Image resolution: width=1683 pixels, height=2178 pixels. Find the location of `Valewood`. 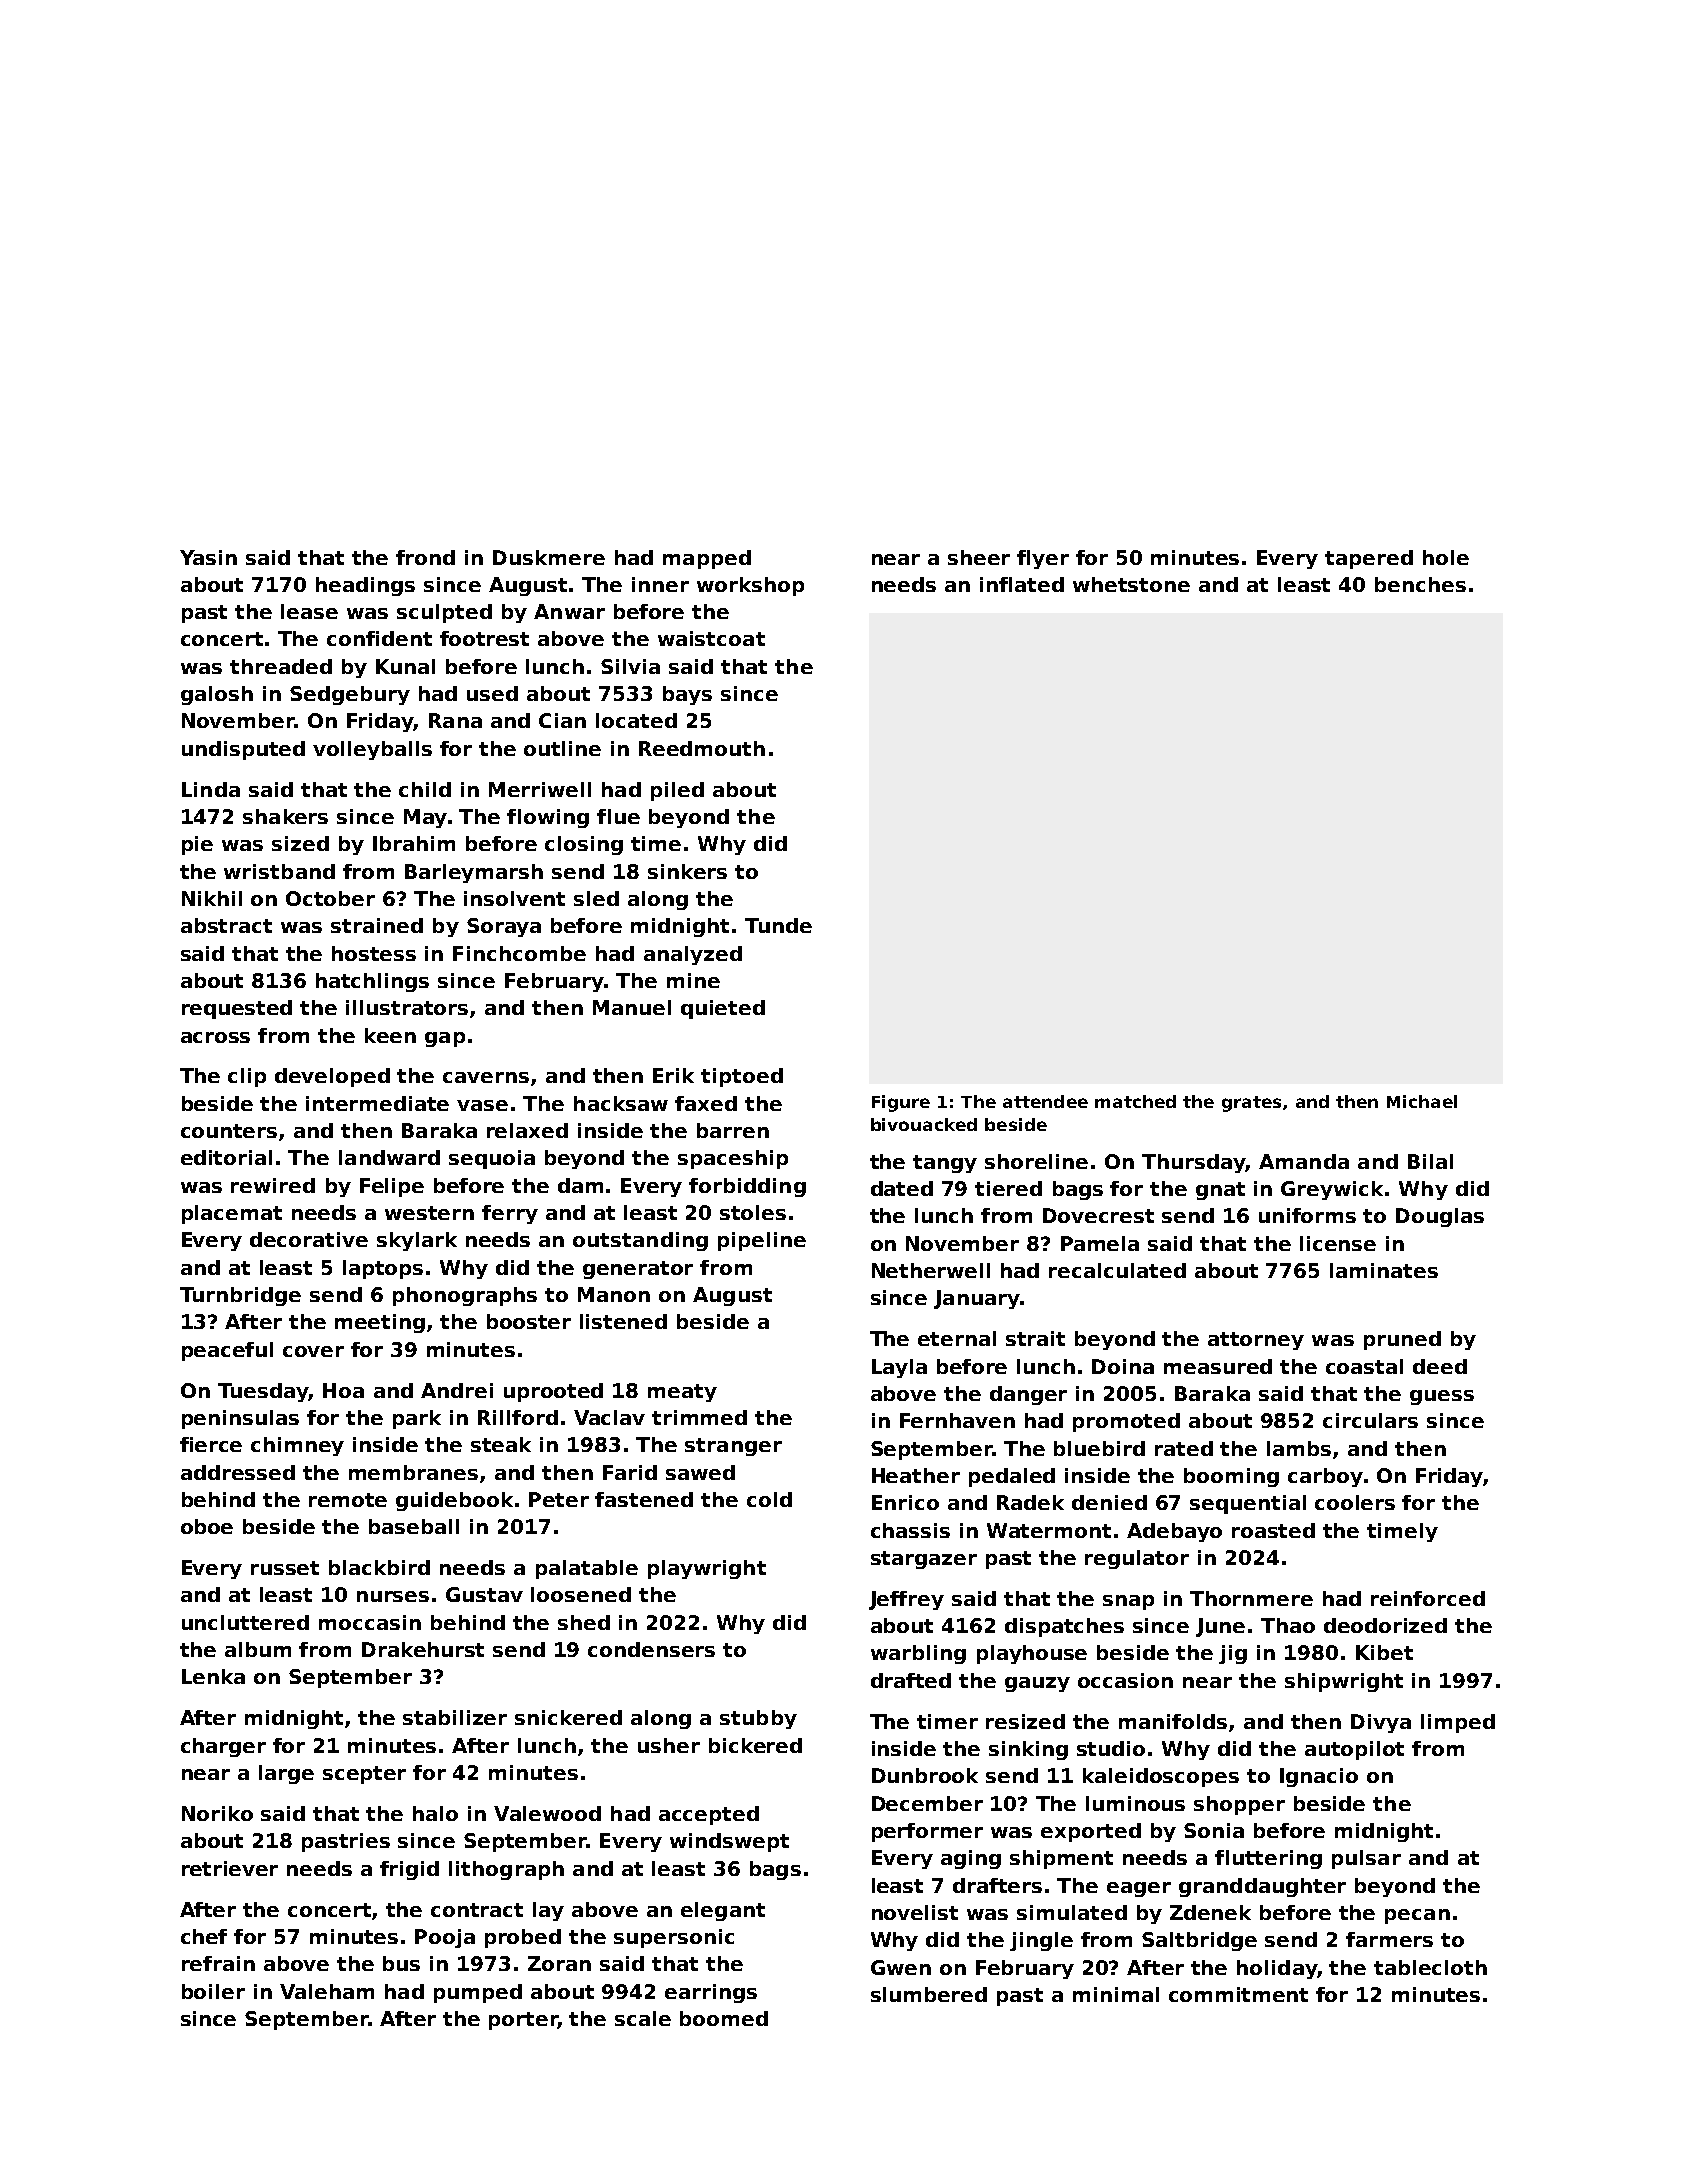

Valewood is located at coordinates (547, 1813).
